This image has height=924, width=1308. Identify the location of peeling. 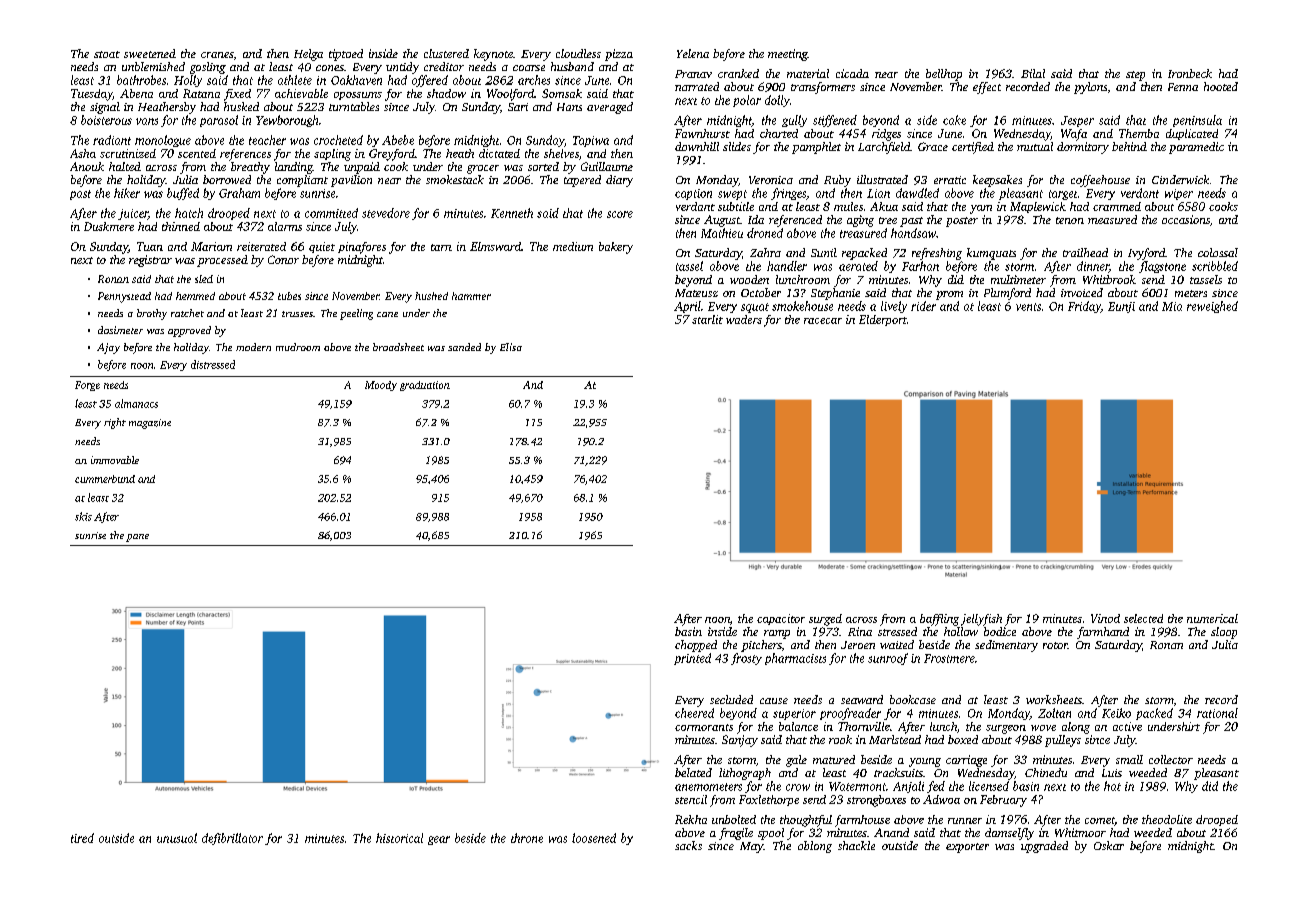
(356, 314).
